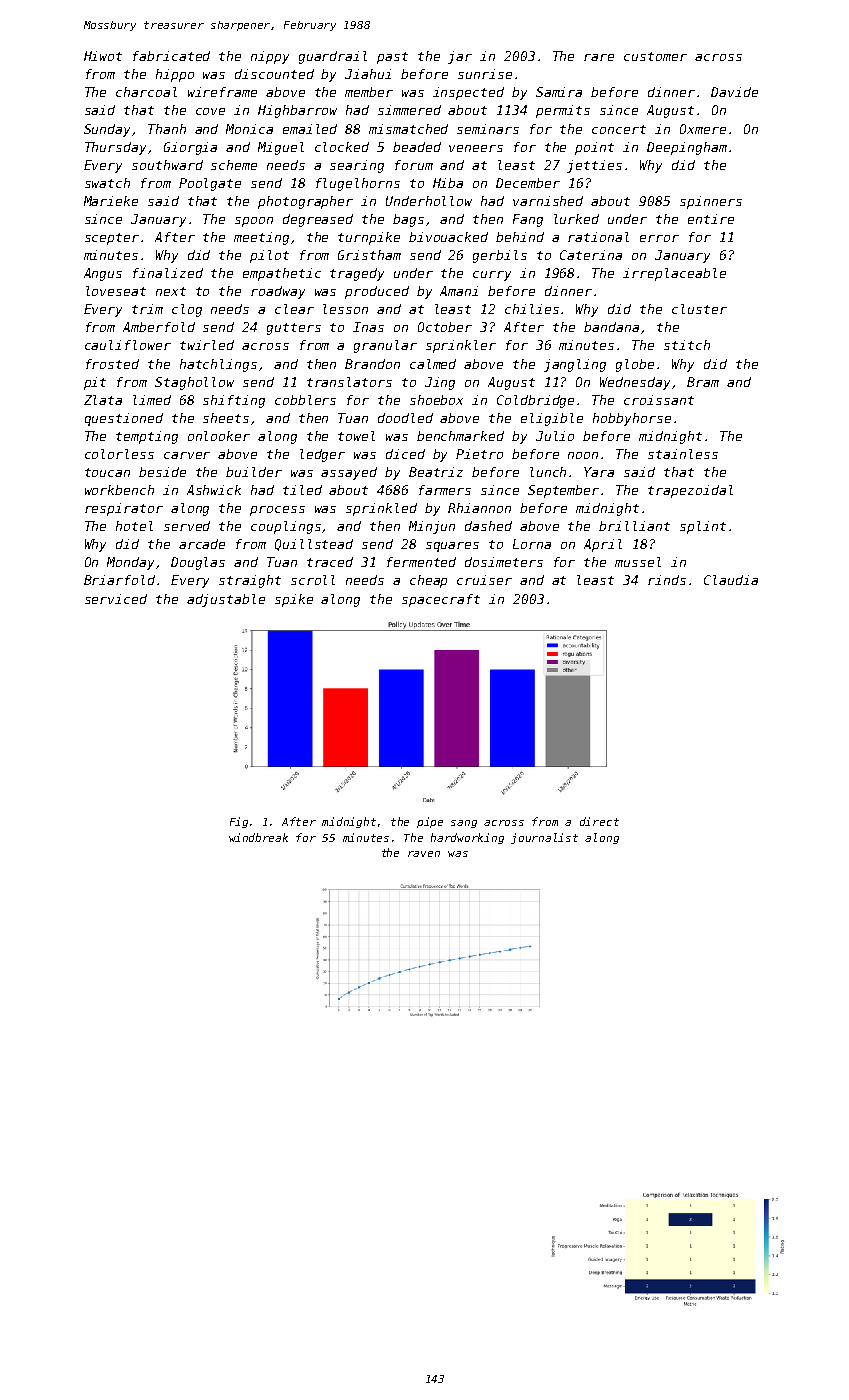 The width and height of the screenshot is (849, 1400). Describe the element at coordinates (655, 56) in the screenshot. I see `customer` at that location.
